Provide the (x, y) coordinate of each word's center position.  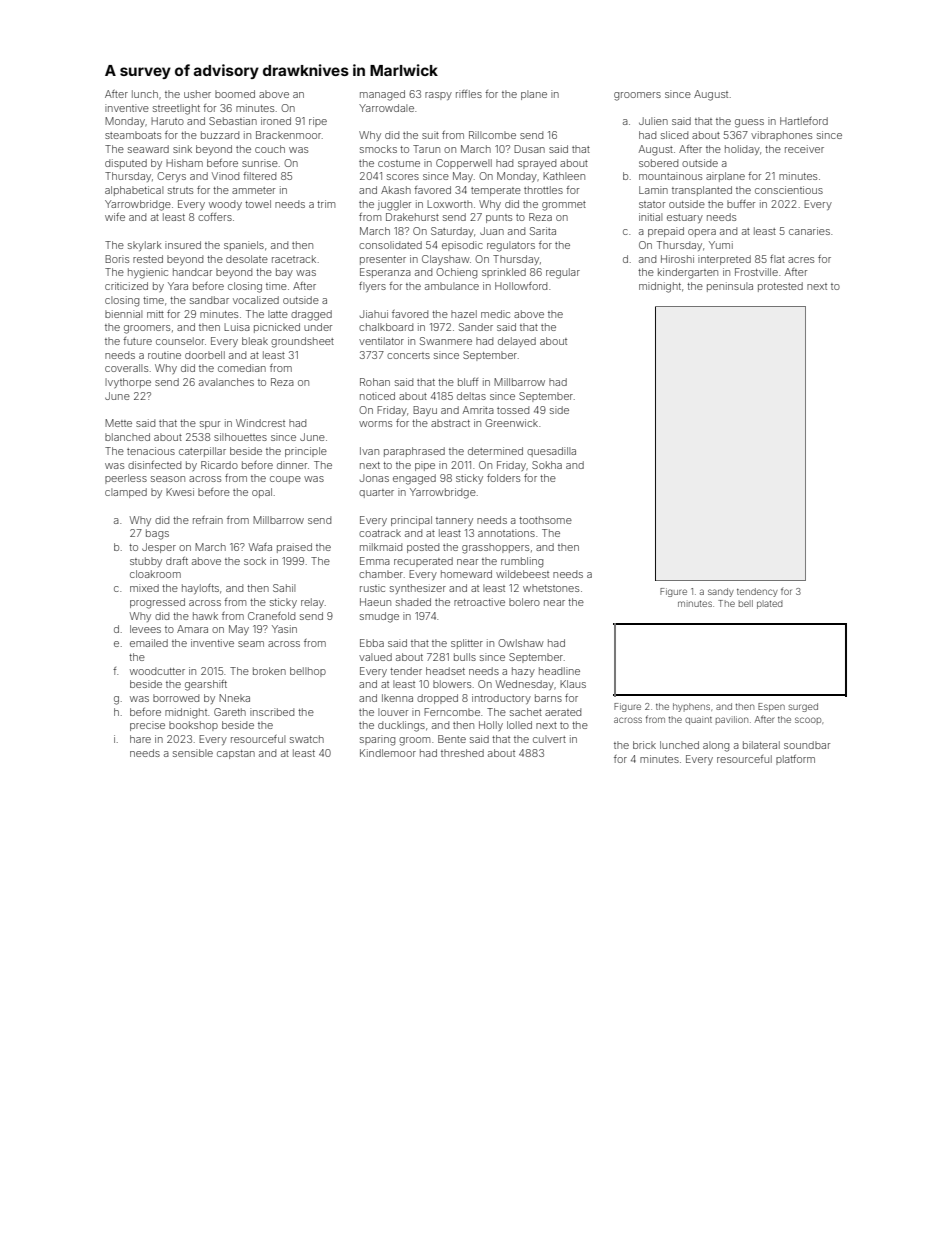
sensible (193, 753)
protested (780, 287)
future (137, 341)
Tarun (426, 149)
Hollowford (521, 286)
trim (326, 204)
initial (650, 217)
